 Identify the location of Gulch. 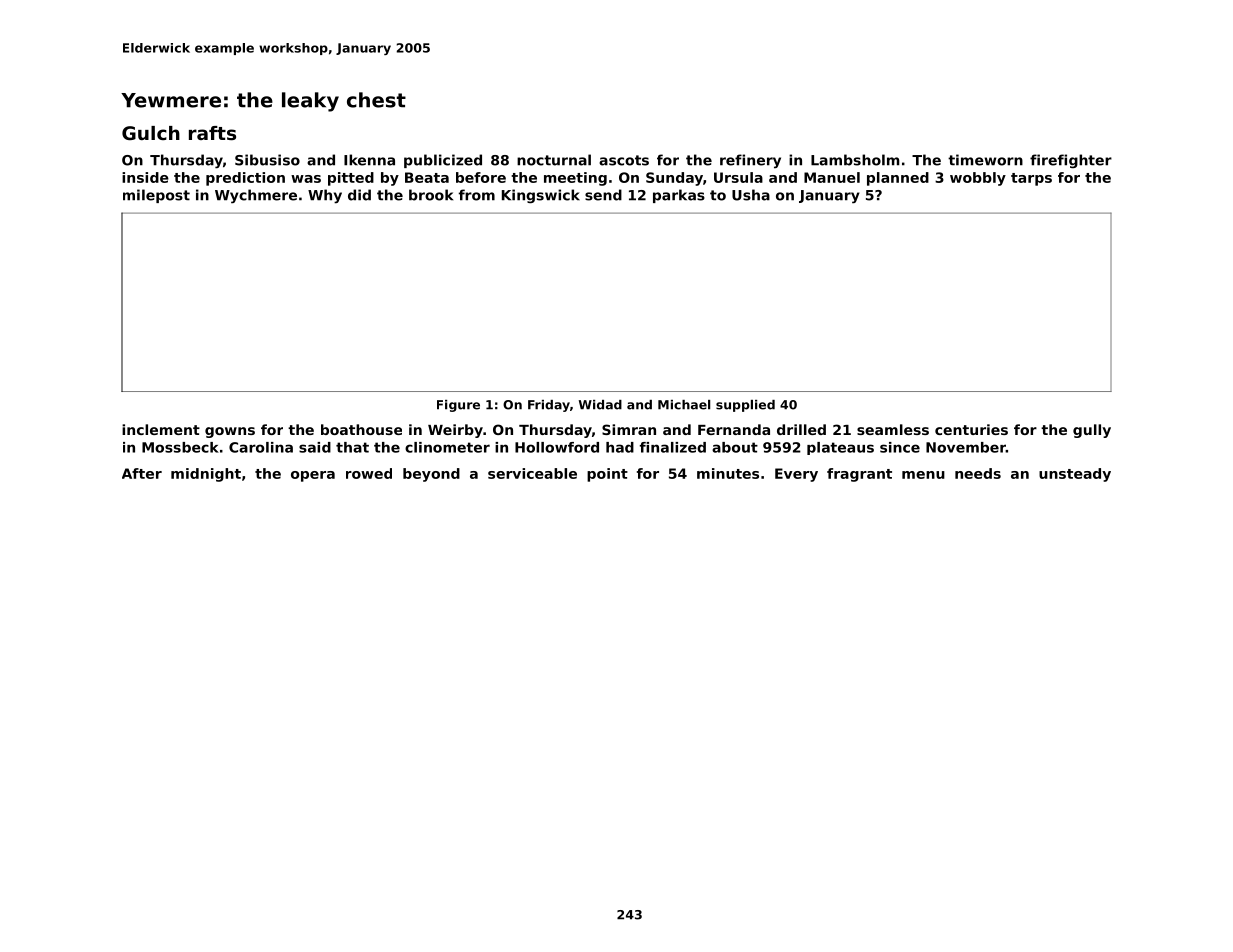
(151, 133).
